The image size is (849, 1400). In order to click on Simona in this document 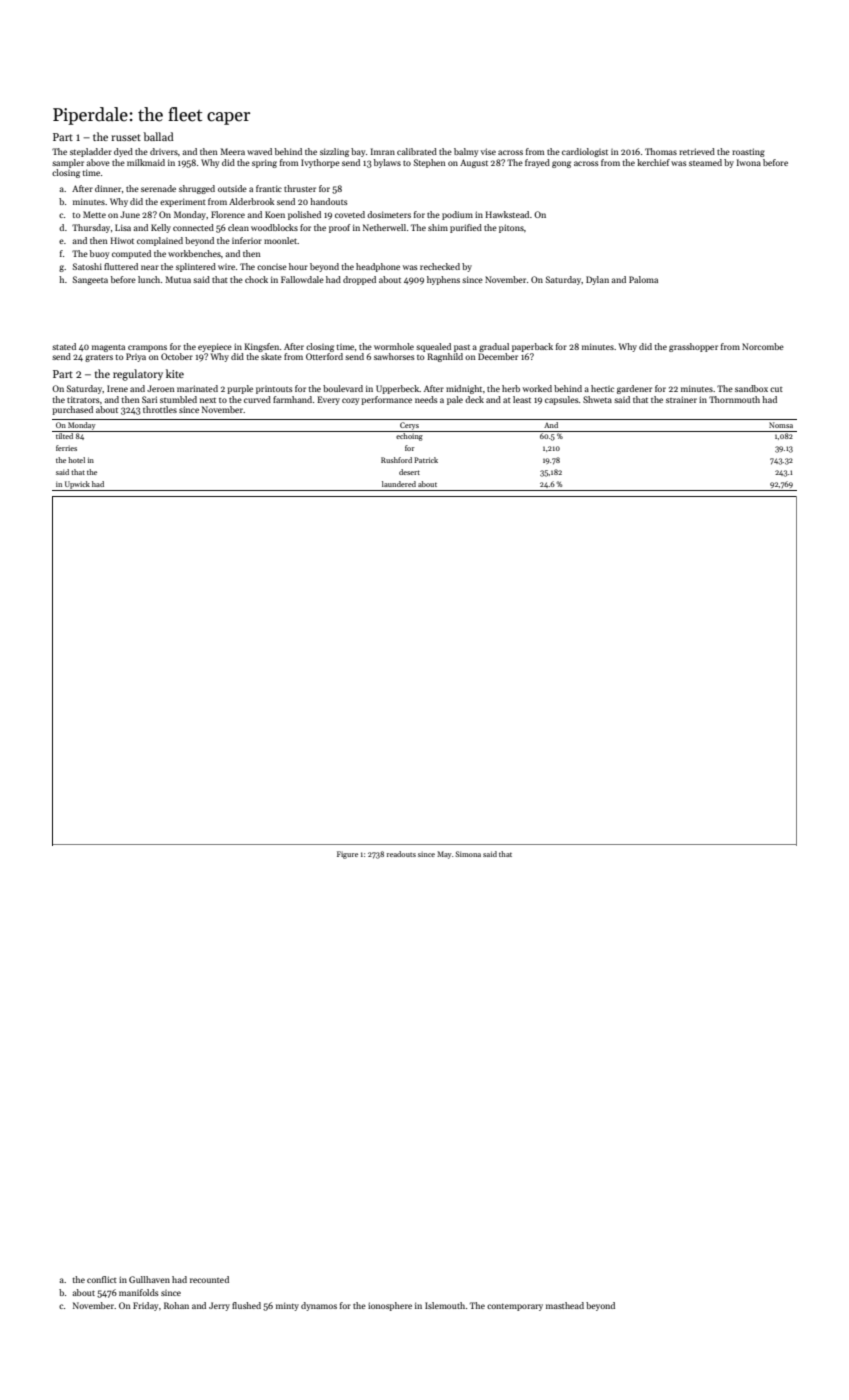, I will do `click(468, 854)`.
